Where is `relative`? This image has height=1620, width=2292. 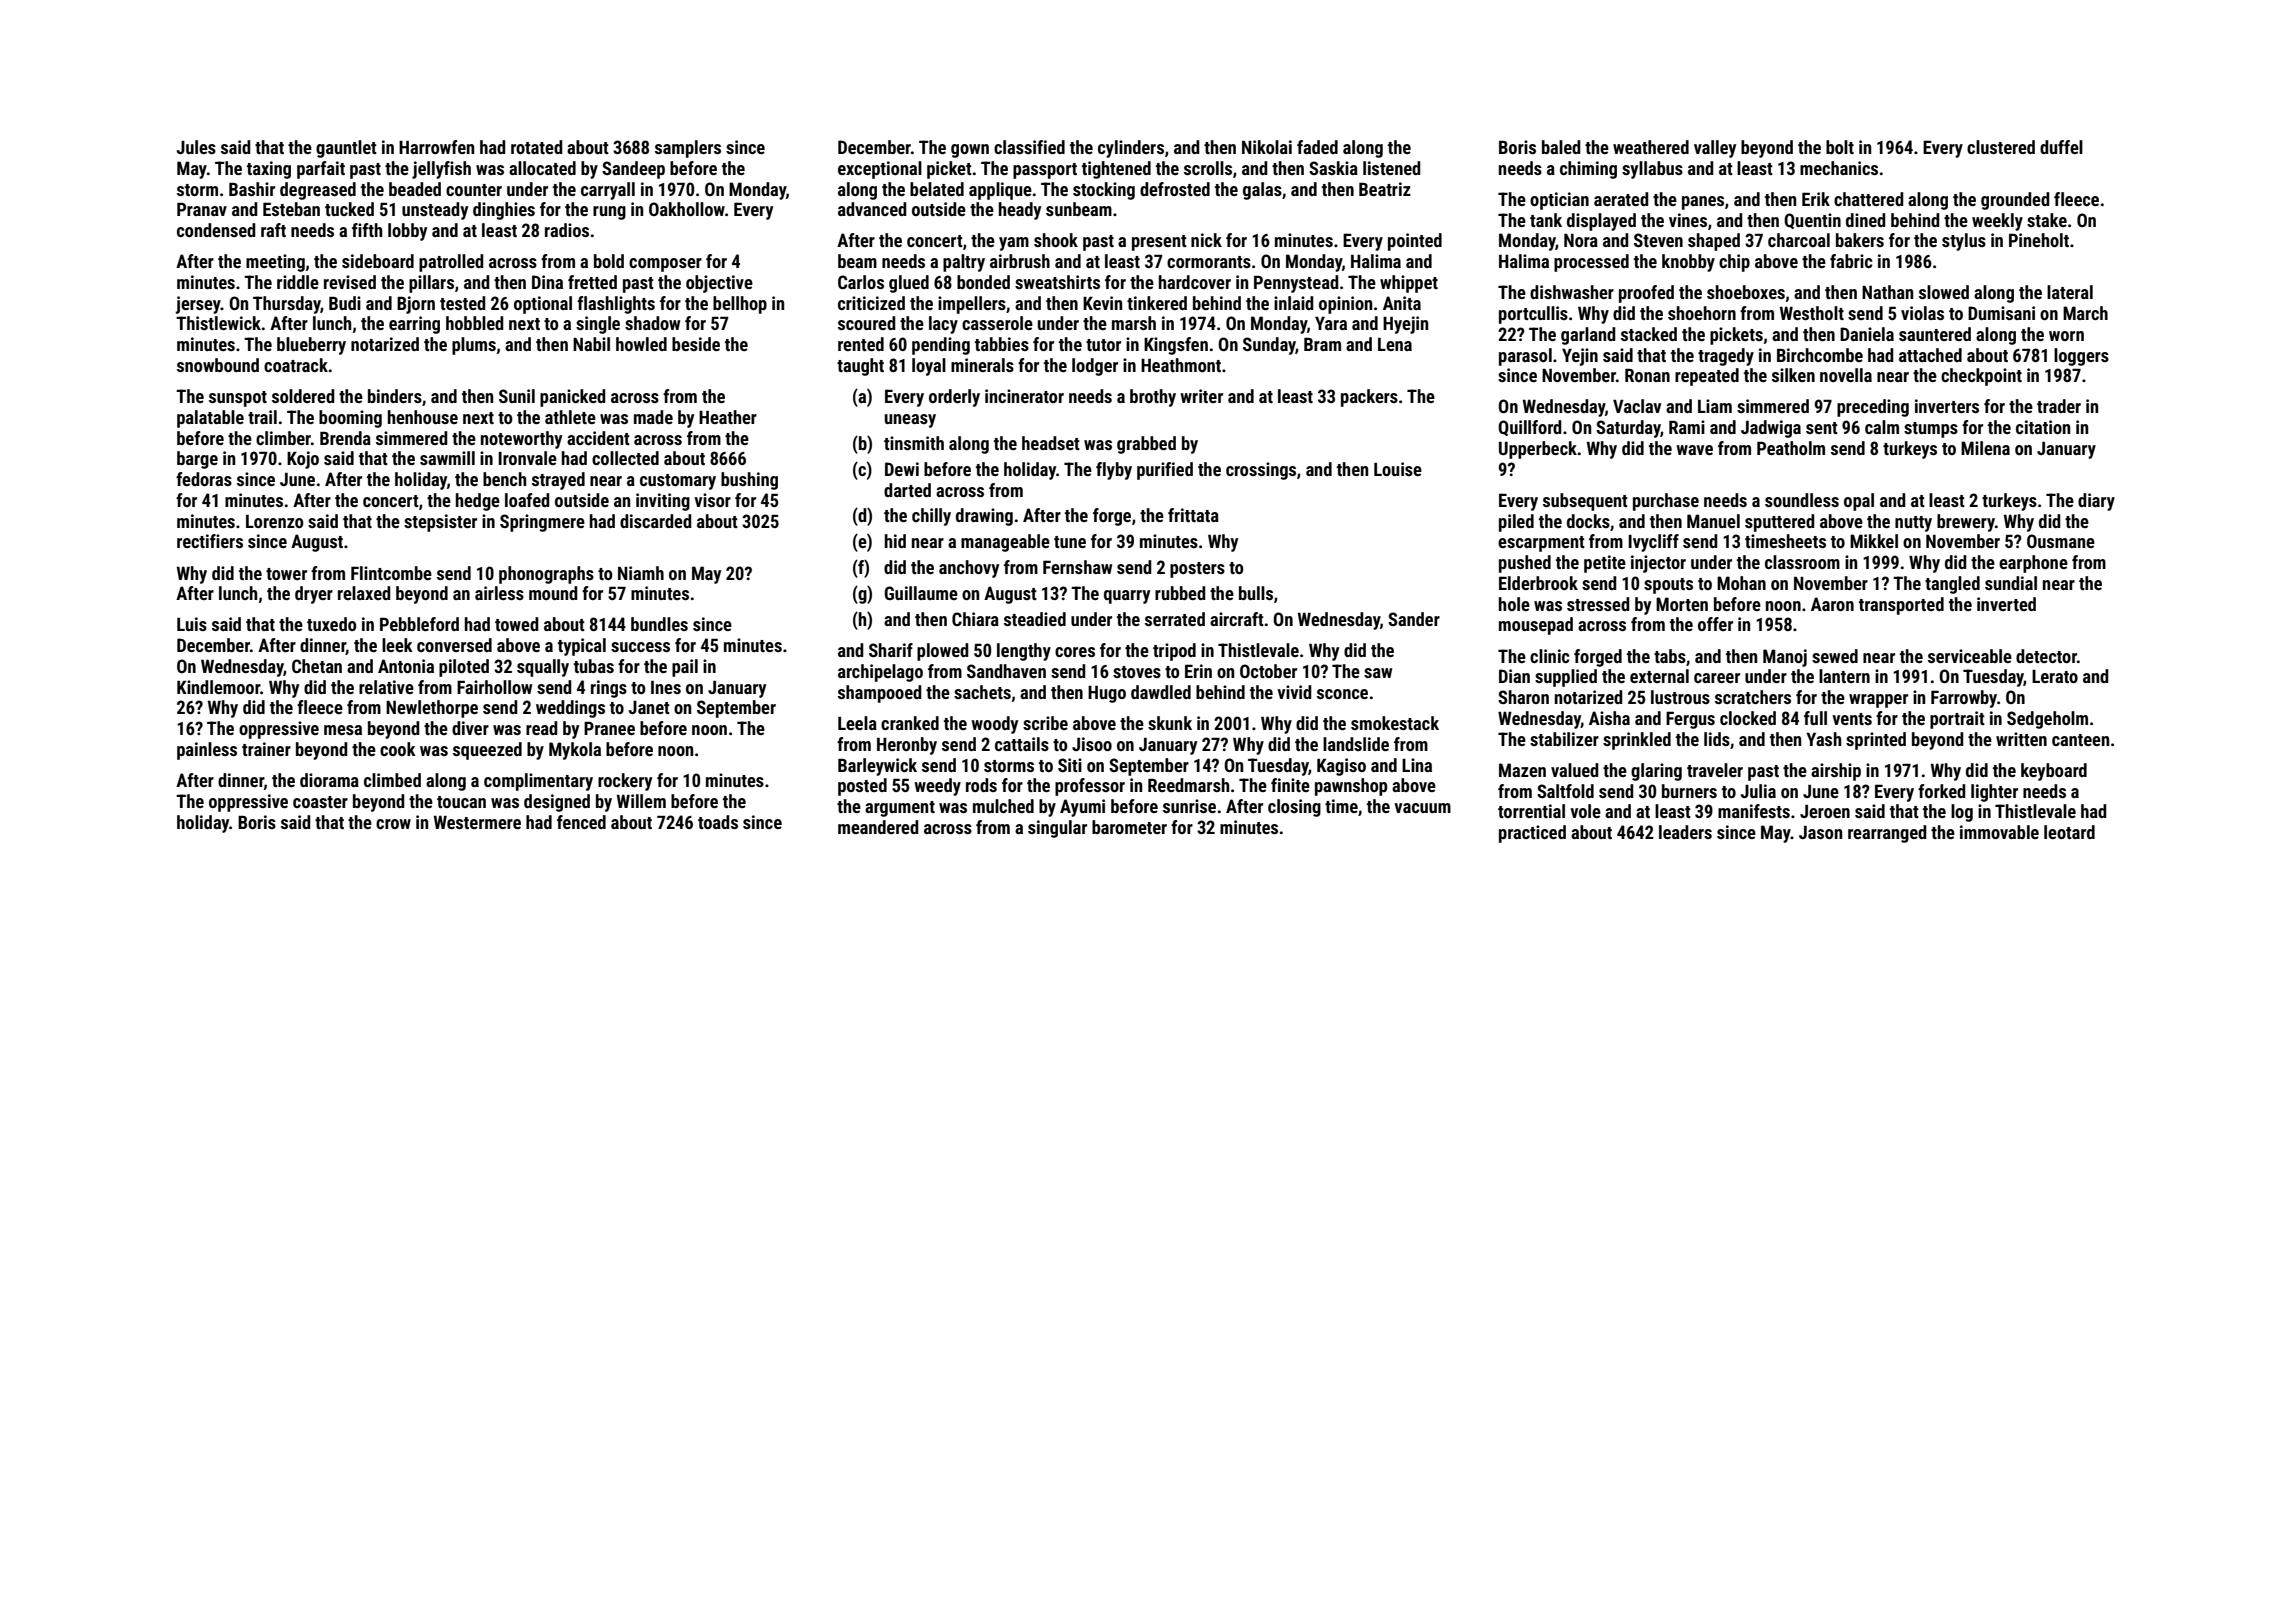 relative is located at coordinates (386, 687).
